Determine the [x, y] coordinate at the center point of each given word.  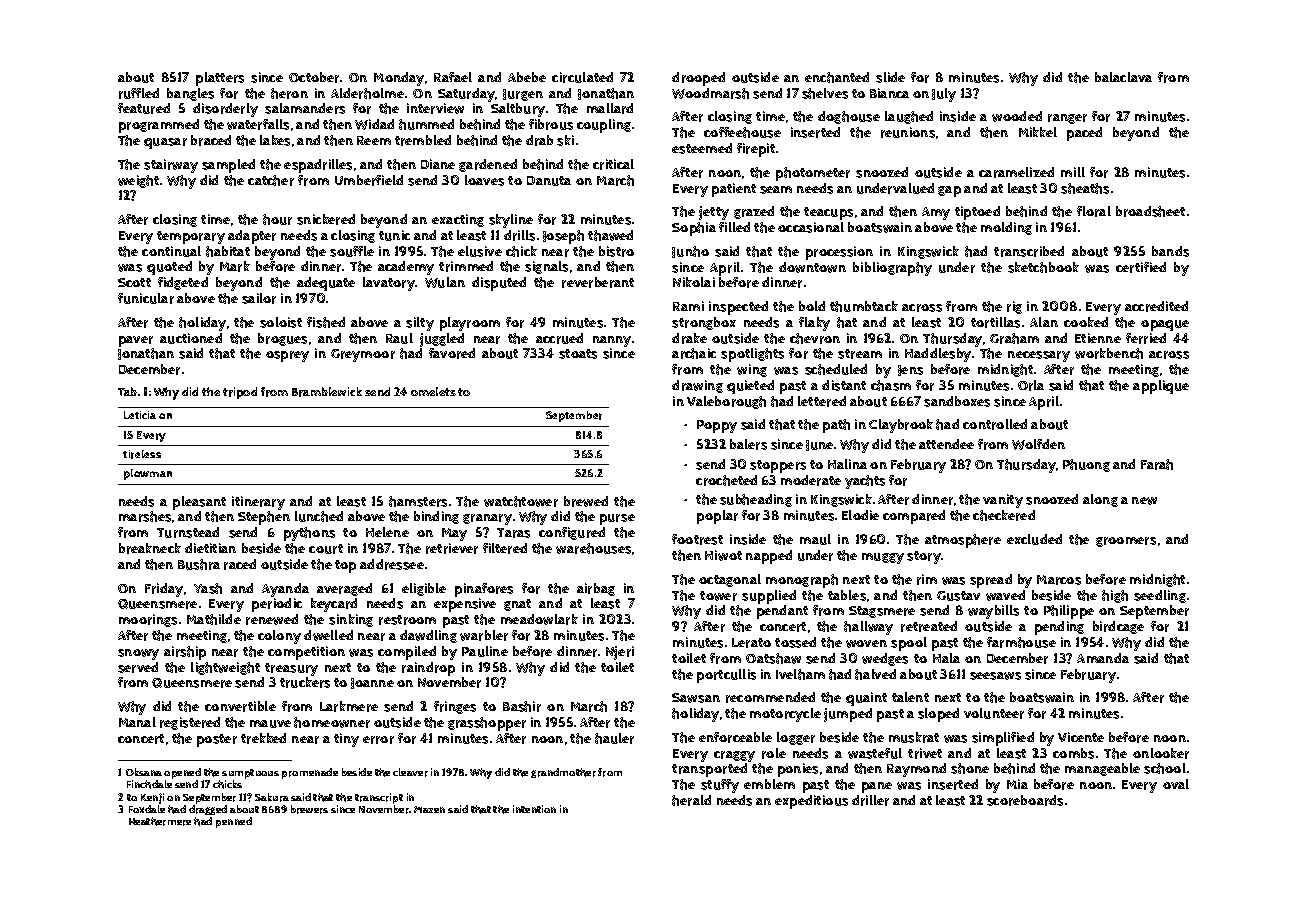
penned [234, 822]
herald [691, 800]
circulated [582, 77]
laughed [909, 117]
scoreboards [1025, 800]
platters [220, 79]
